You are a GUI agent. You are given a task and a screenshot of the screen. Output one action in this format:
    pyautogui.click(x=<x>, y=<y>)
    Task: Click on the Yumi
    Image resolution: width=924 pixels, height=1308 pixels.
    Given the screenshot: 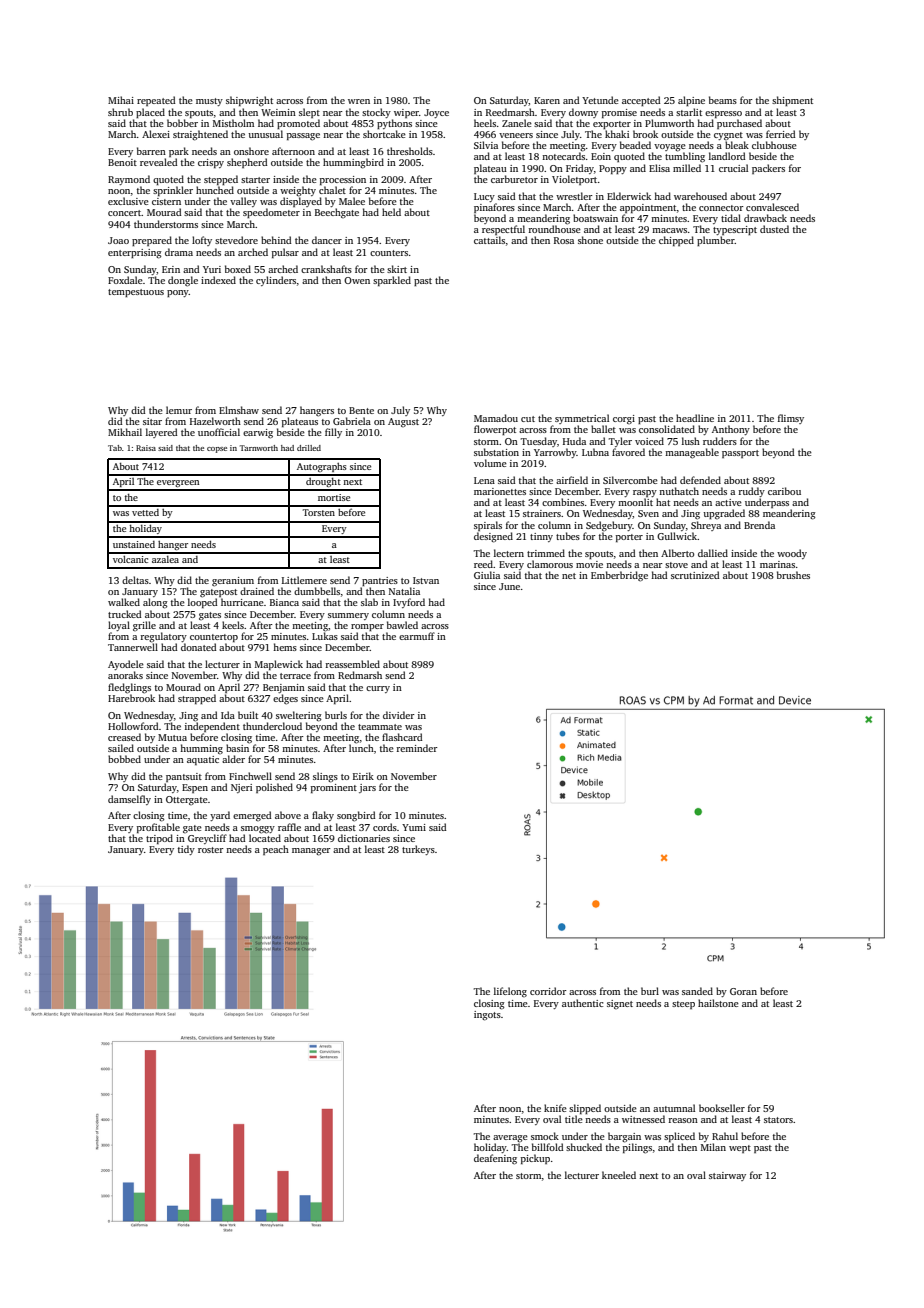 What is the action you would take?
    pyautogui.click(x=414, y=827)
